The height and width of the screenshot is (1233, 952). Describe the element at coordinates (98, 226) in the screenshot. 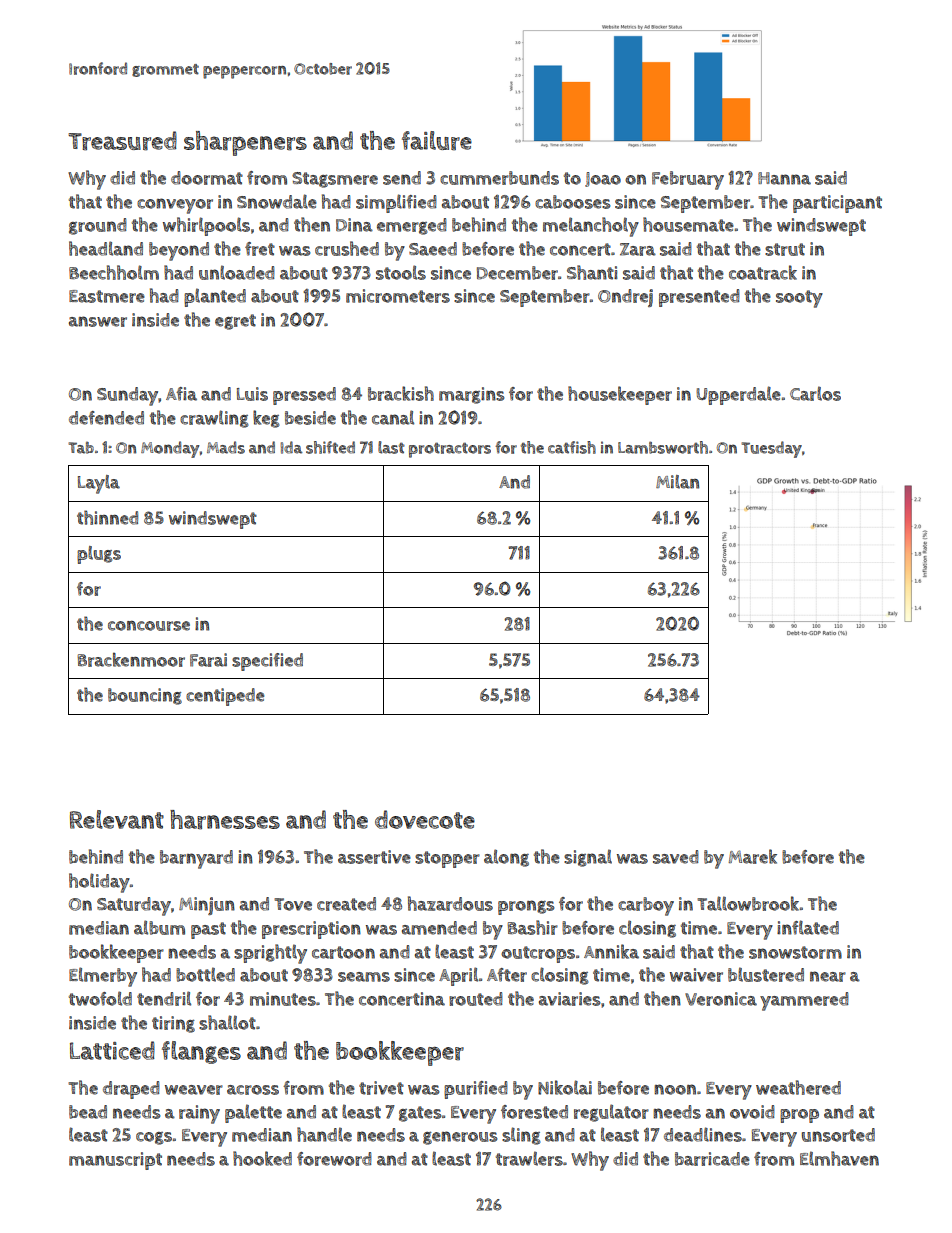

I see `ground` at that location.
